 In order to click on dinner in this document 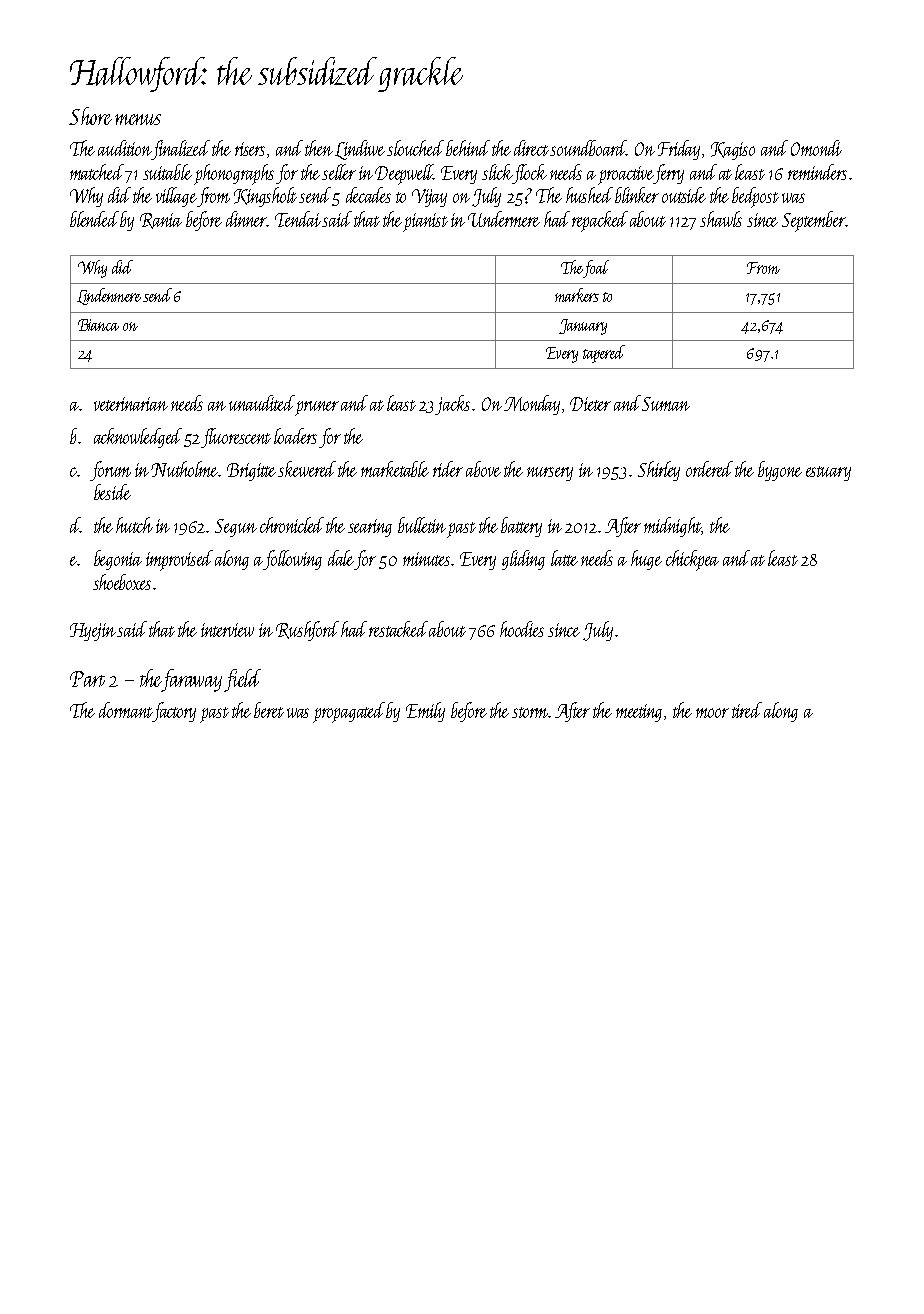, I will do `click(246, 219)`.
